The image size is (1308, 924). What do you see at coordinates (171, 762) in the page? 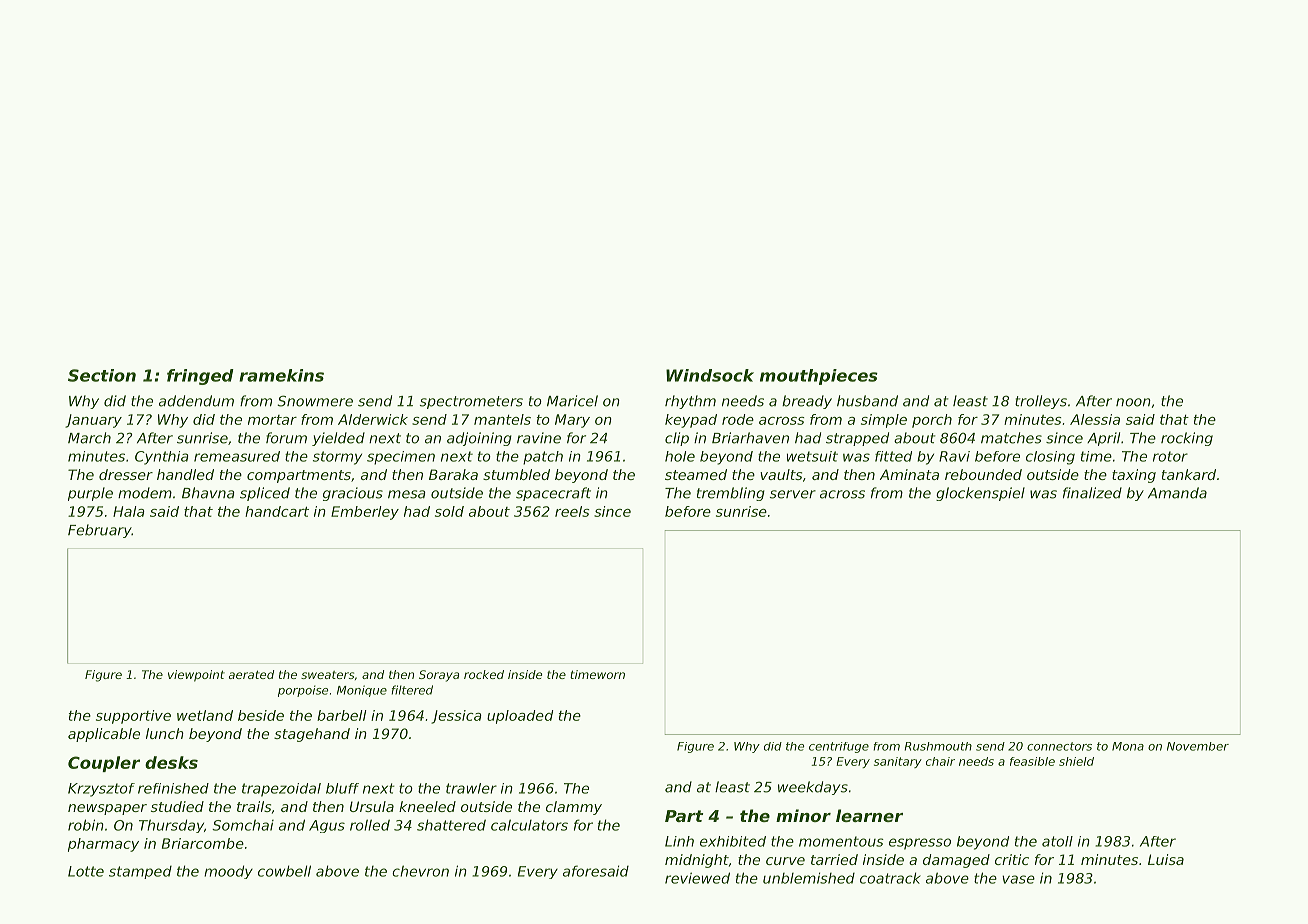
I see `desks` at bounding box center [171, 762].
